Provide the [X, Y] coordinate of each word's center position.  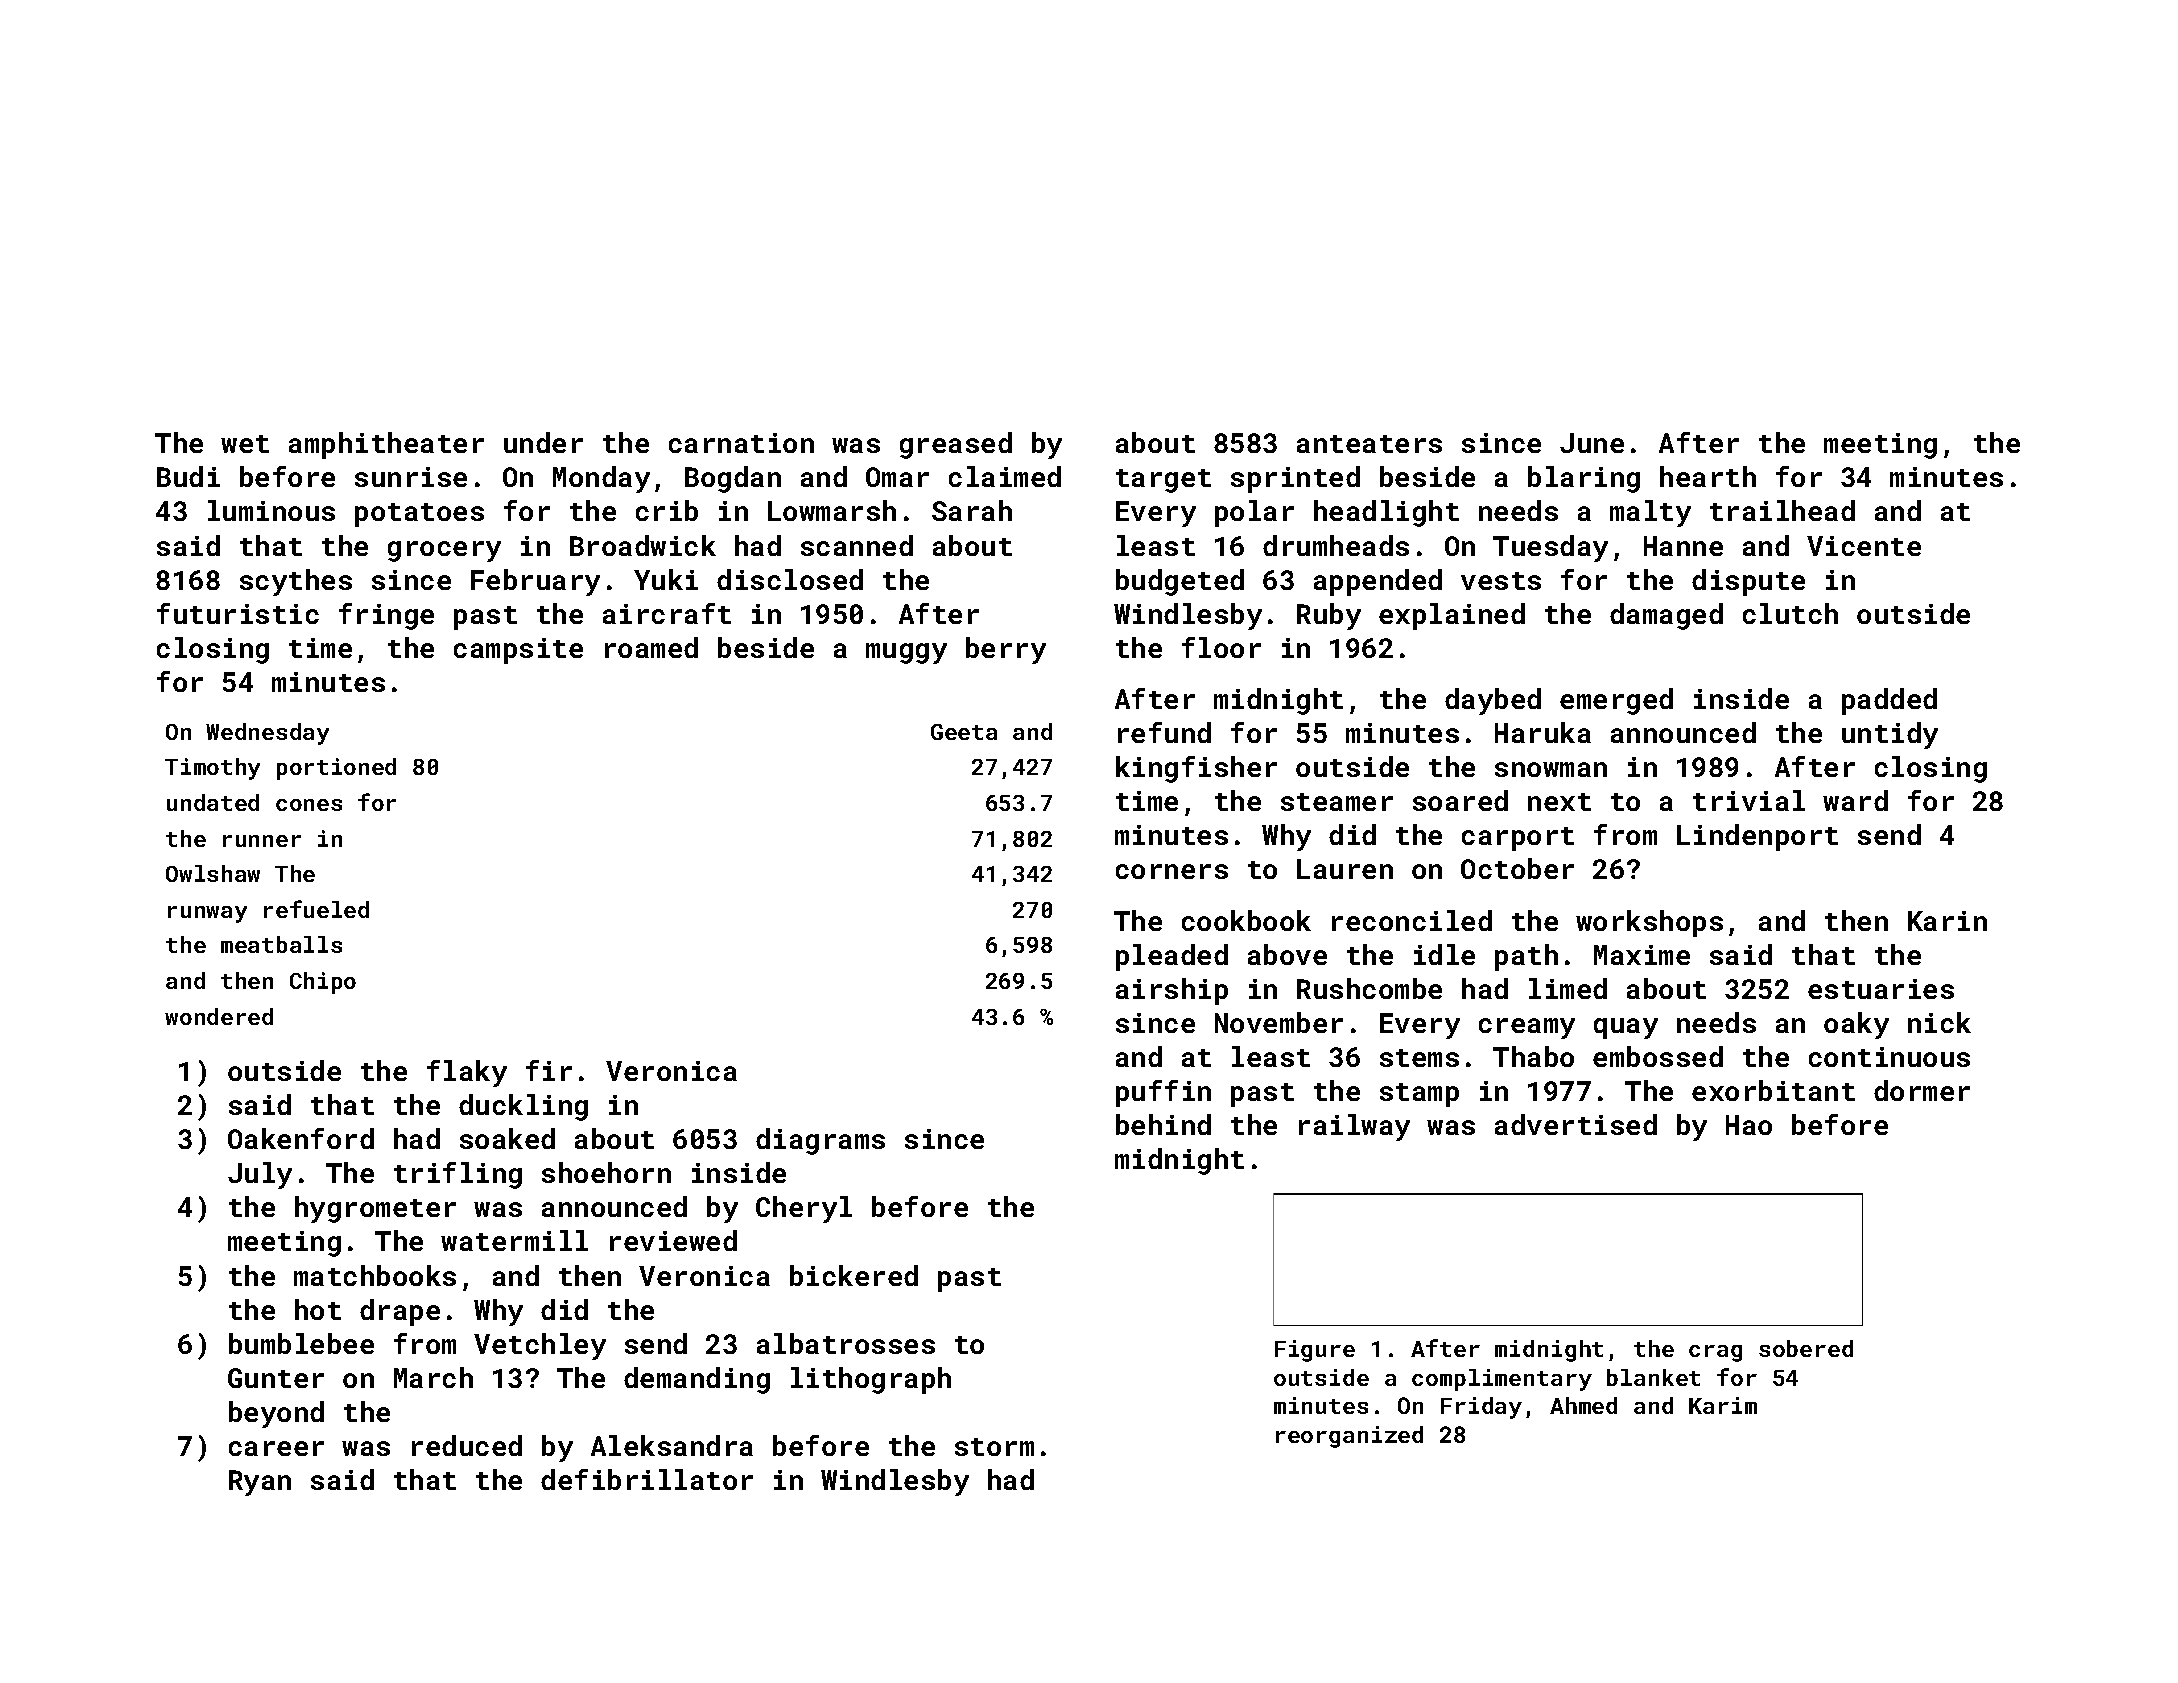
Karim [1723, 1405]
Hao [1749, 1125]
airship [1172, 991]
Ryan [260, 1483]
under [543, 442]
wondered [219, 1016]
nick [1939, 1022]
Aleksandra [672, 1445]
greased [956, 445]
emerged [1616, 701]
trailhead [1782, 510]
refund [1164, 732]
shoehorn [606, 1172]
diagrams [820, 1141]
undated [213, 802]
